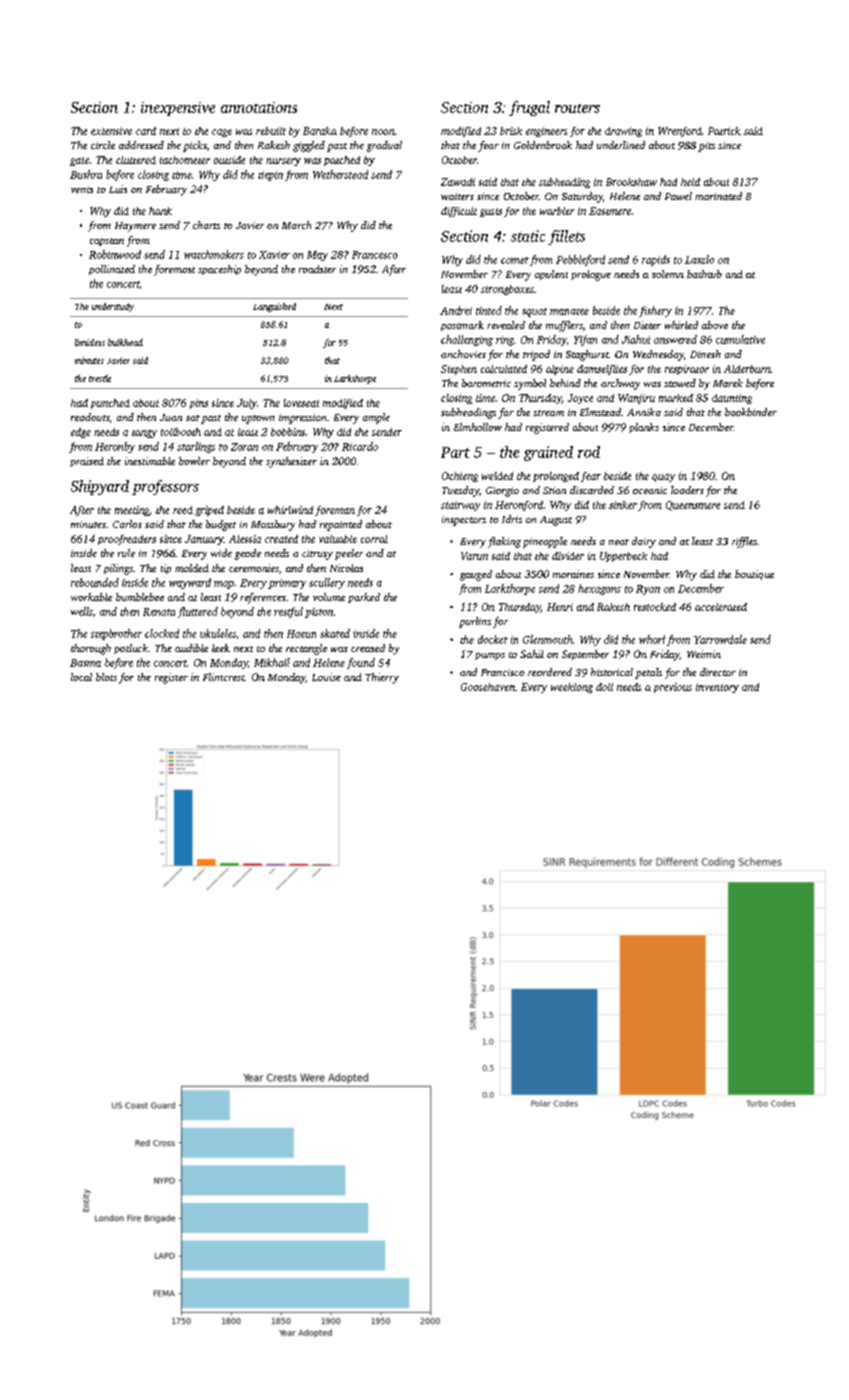 The width and height of the screenshot is (849, 1400). What do you see at coordinates (536, 355) in the screenshot?
I see `tripod` at bounding box center [536, 355].
